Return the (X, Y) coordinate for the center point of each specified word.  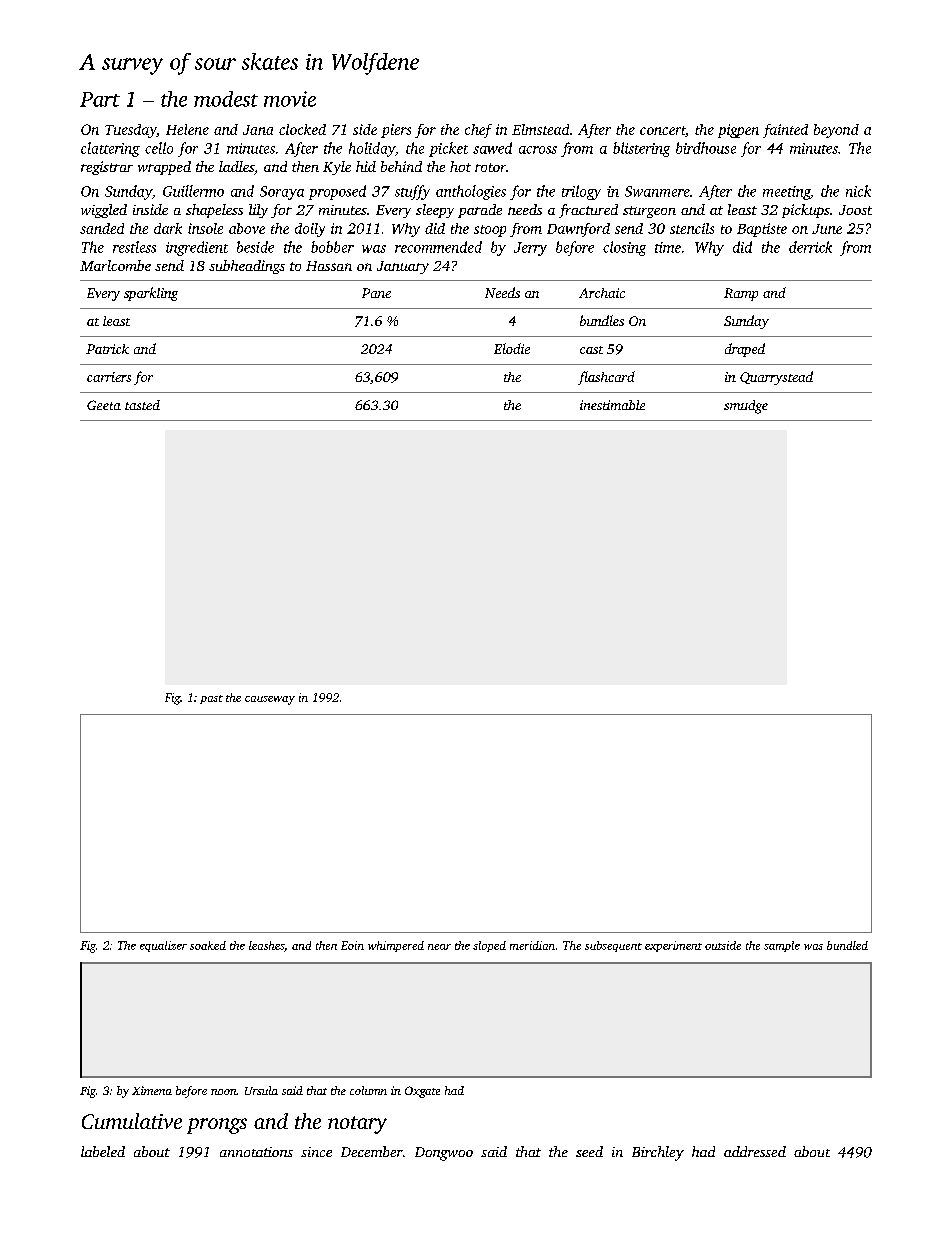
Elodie (512, 348)
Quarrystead (776, 378)
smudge (746, 407)
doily (310, 230)
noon (224, 1092)
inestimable (612, 405)
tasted (142, 405)
